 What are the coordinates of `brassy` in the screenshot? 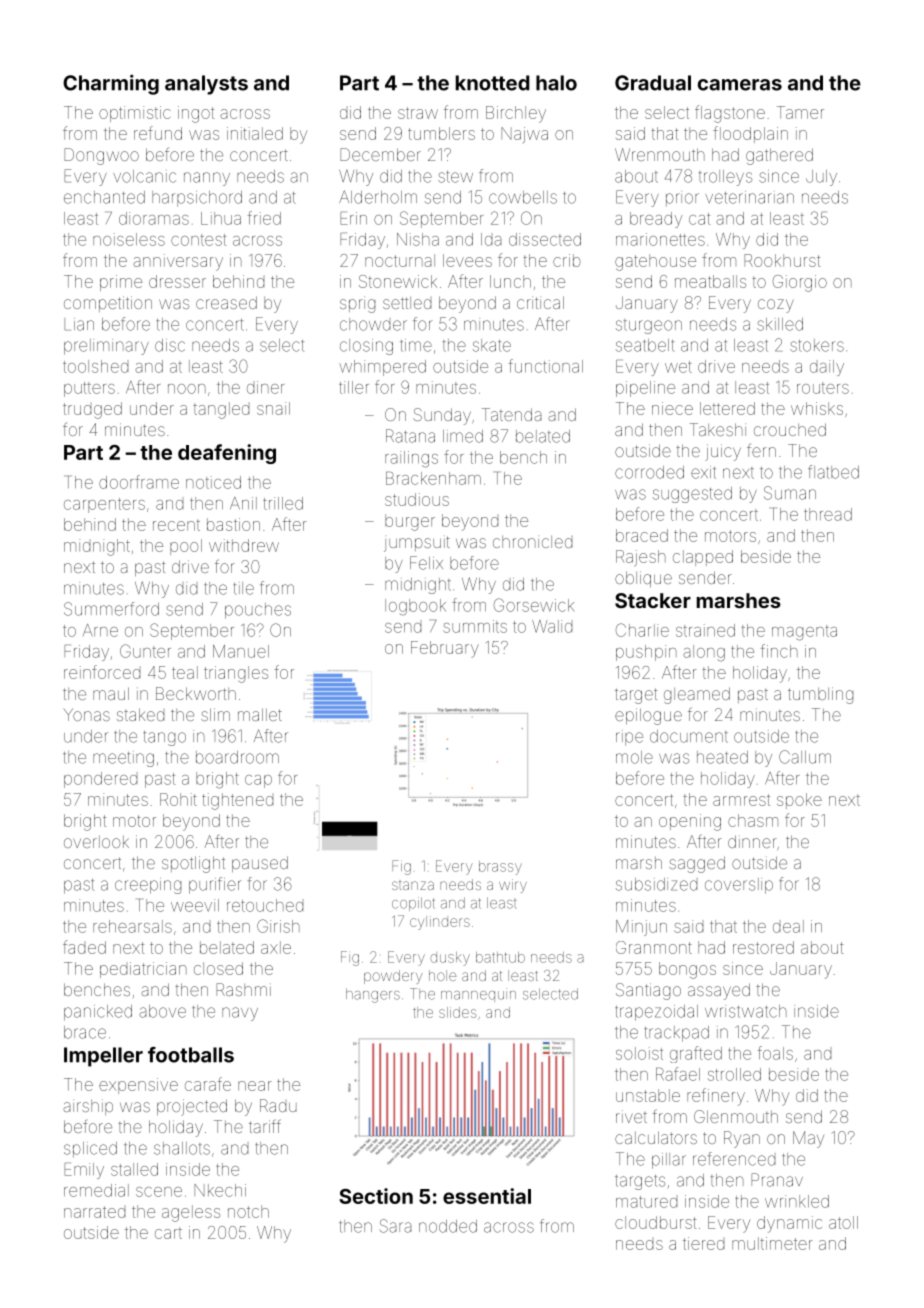 It's located at (500, 868).
